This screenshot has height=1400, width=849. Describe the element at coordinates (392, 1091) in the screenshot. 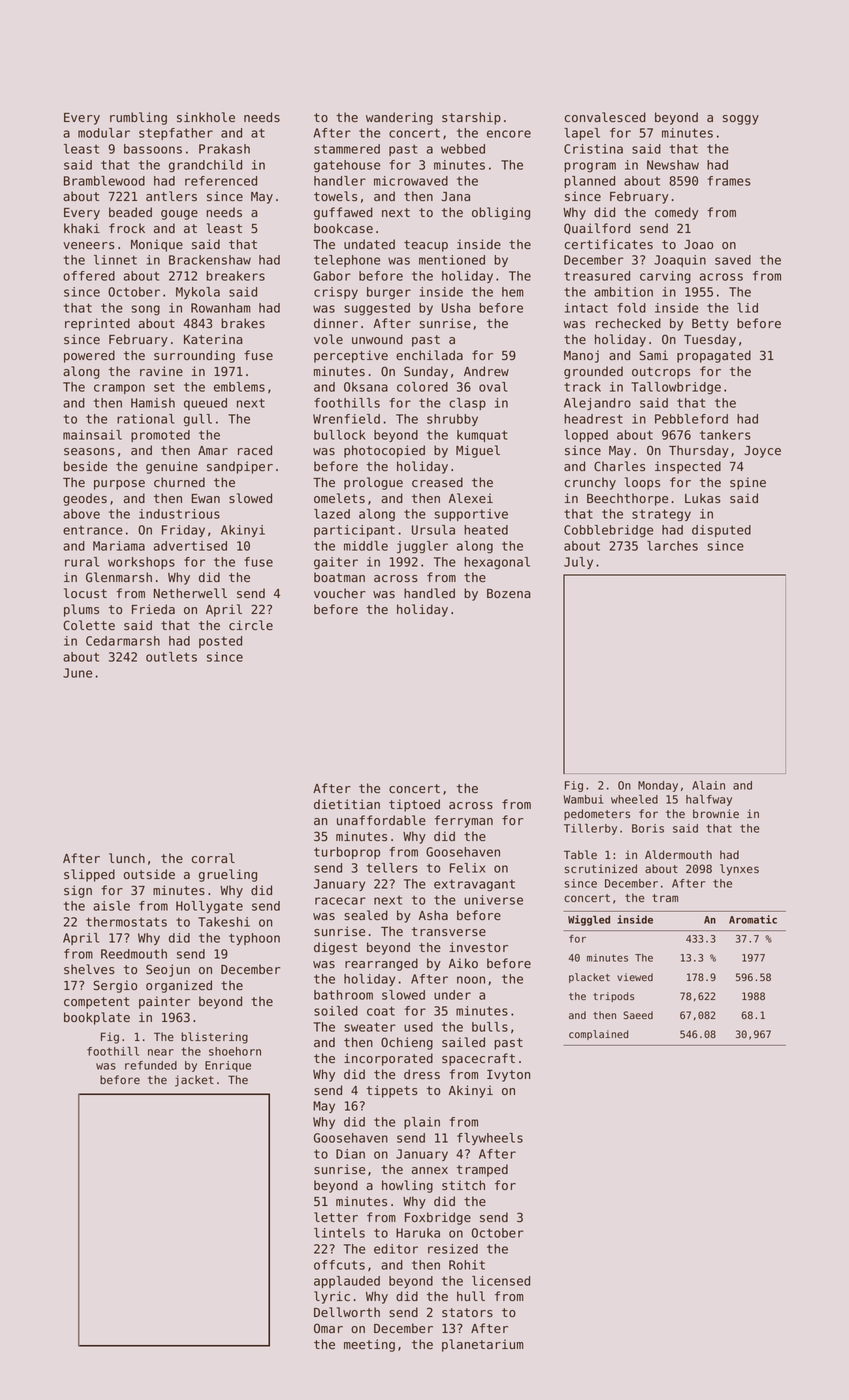

I see `tippets` at that location.
